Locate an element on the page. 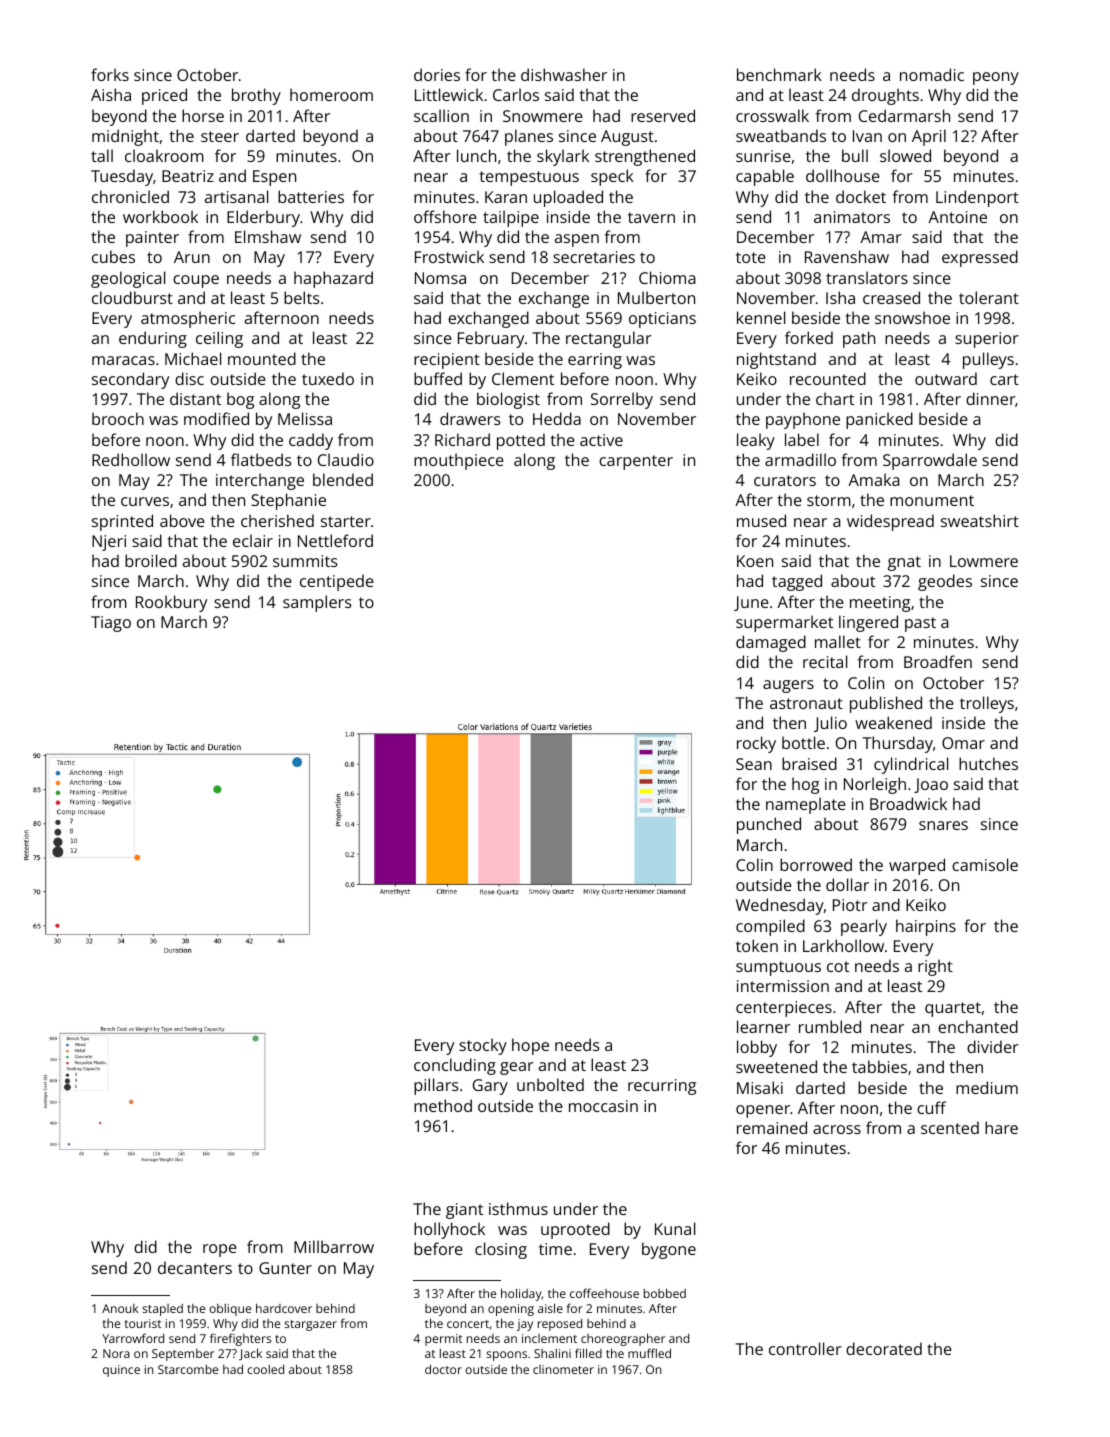 This document has height=1437, width=1110. dishwasher is located at coordinates (564, 74).
